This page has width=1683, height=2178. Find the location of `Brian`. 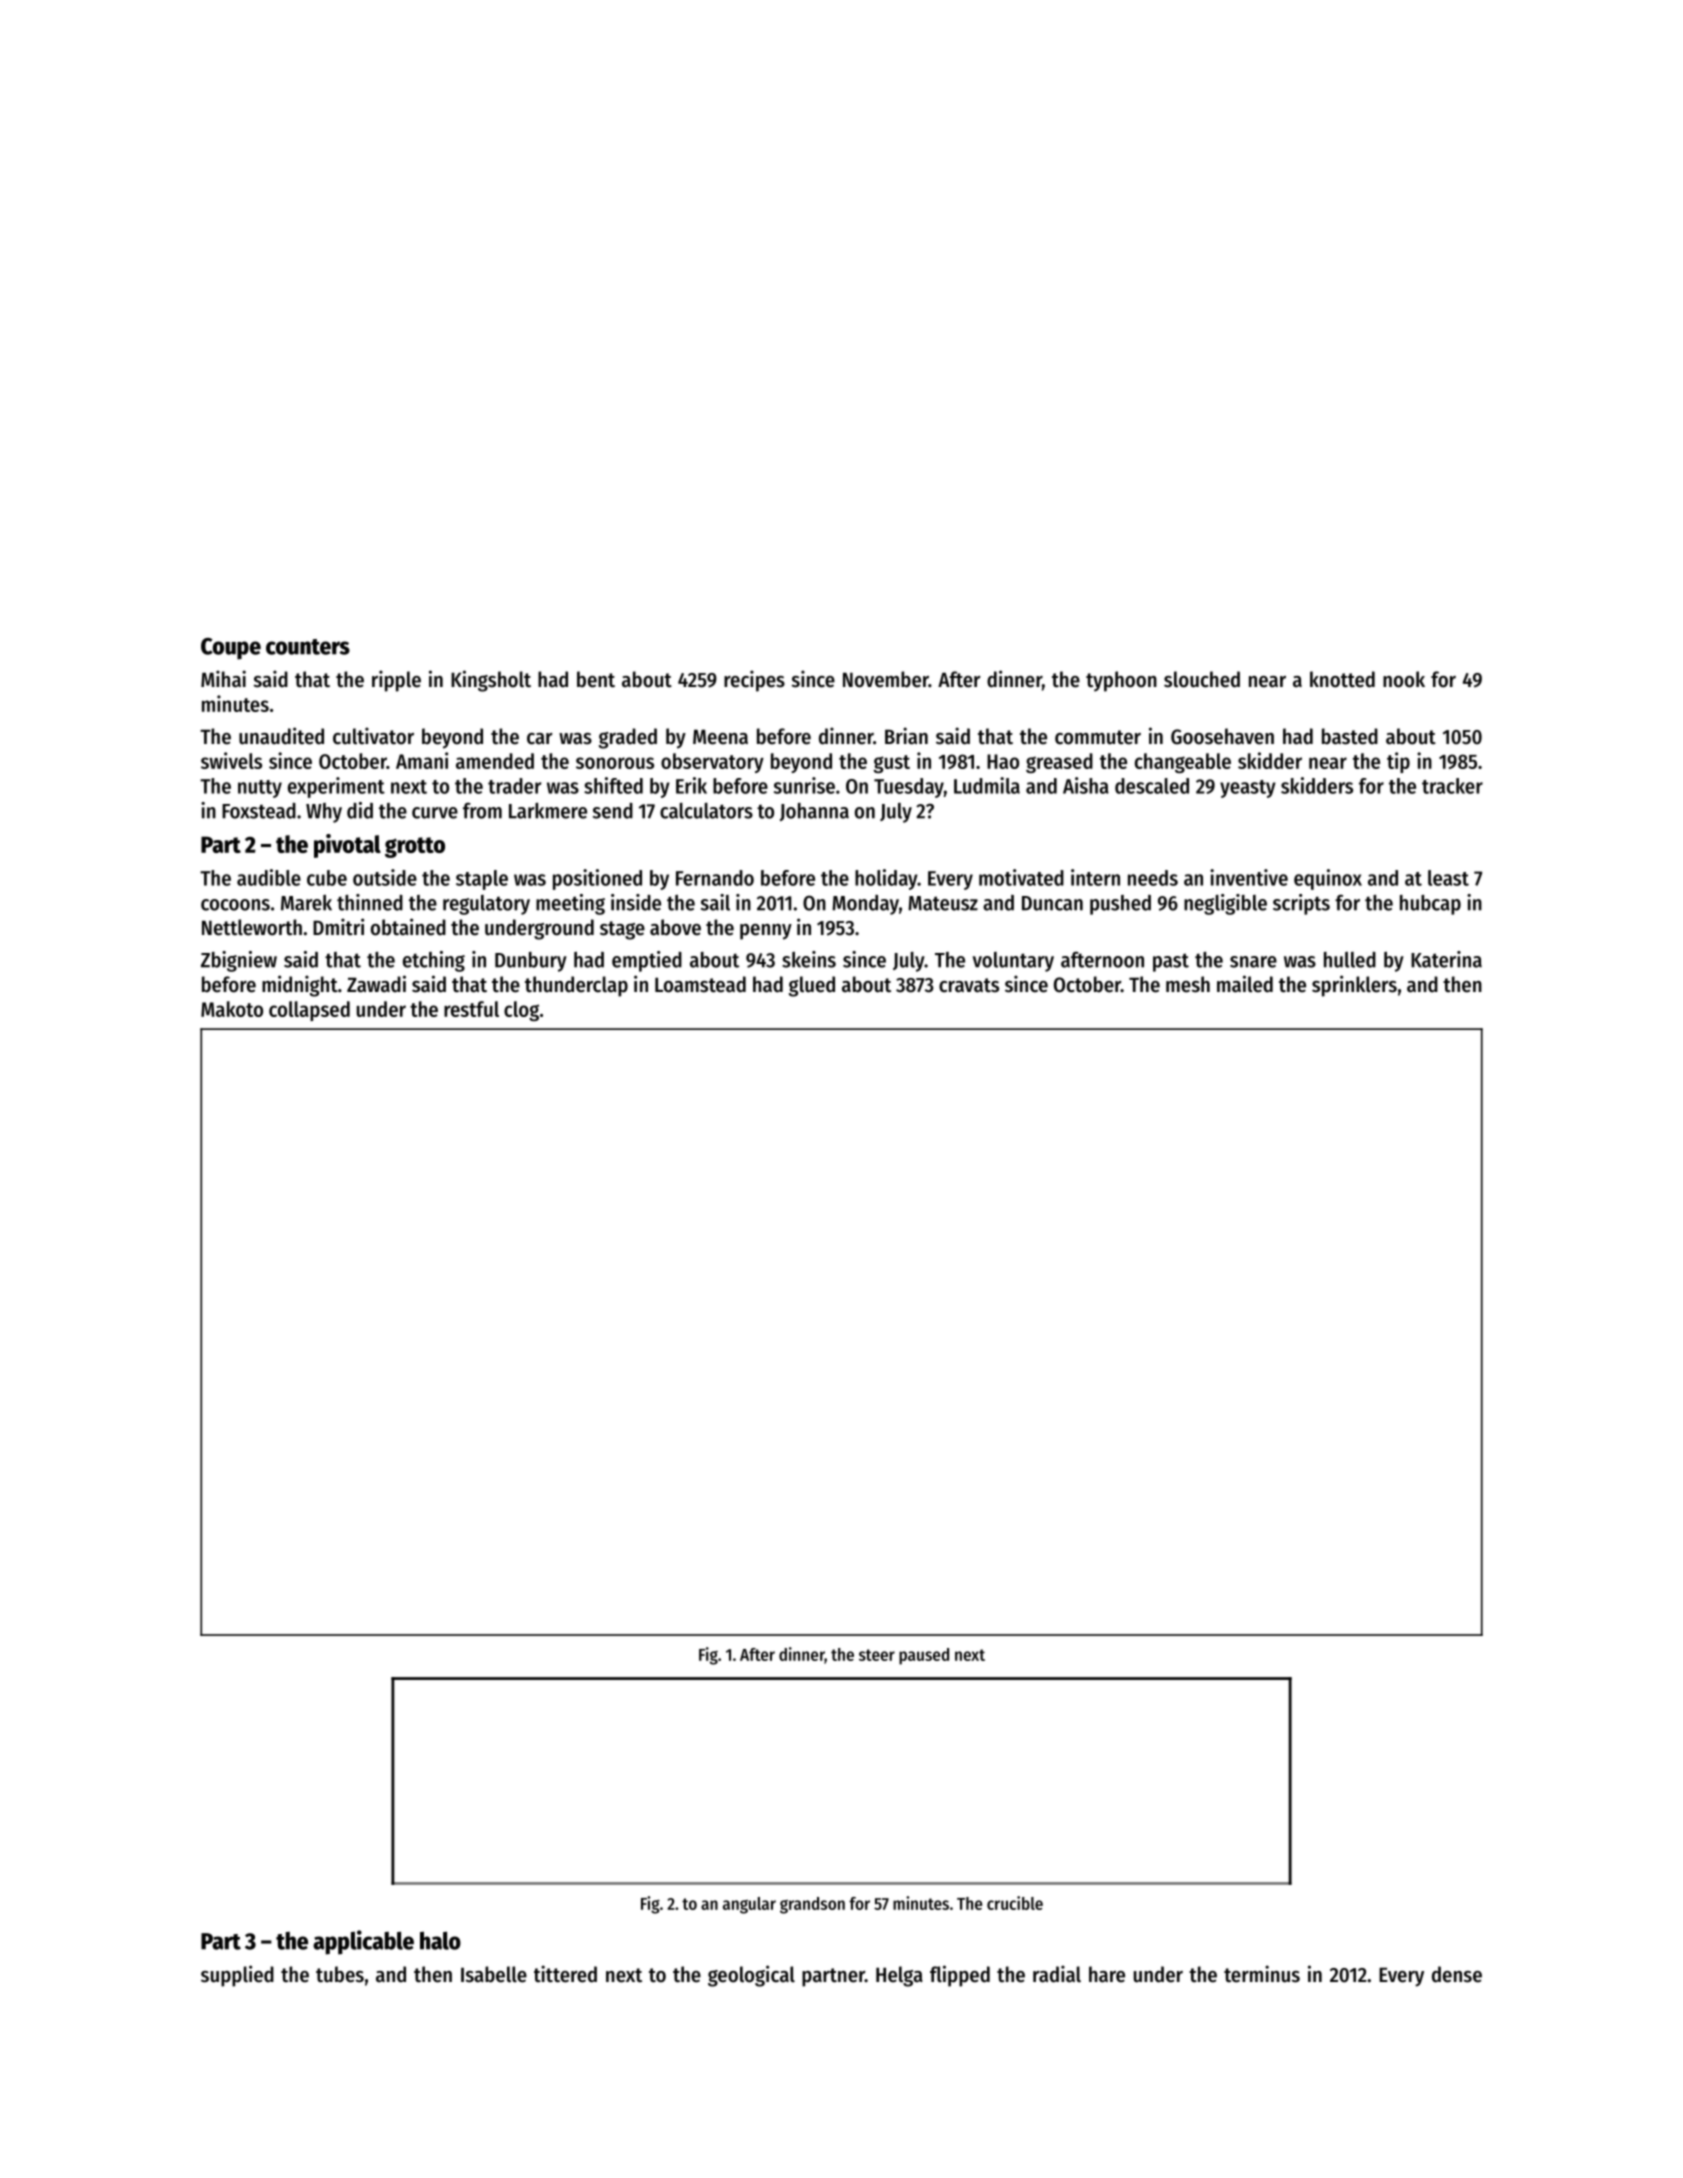

Brian is located at coordinates (906, 736).
